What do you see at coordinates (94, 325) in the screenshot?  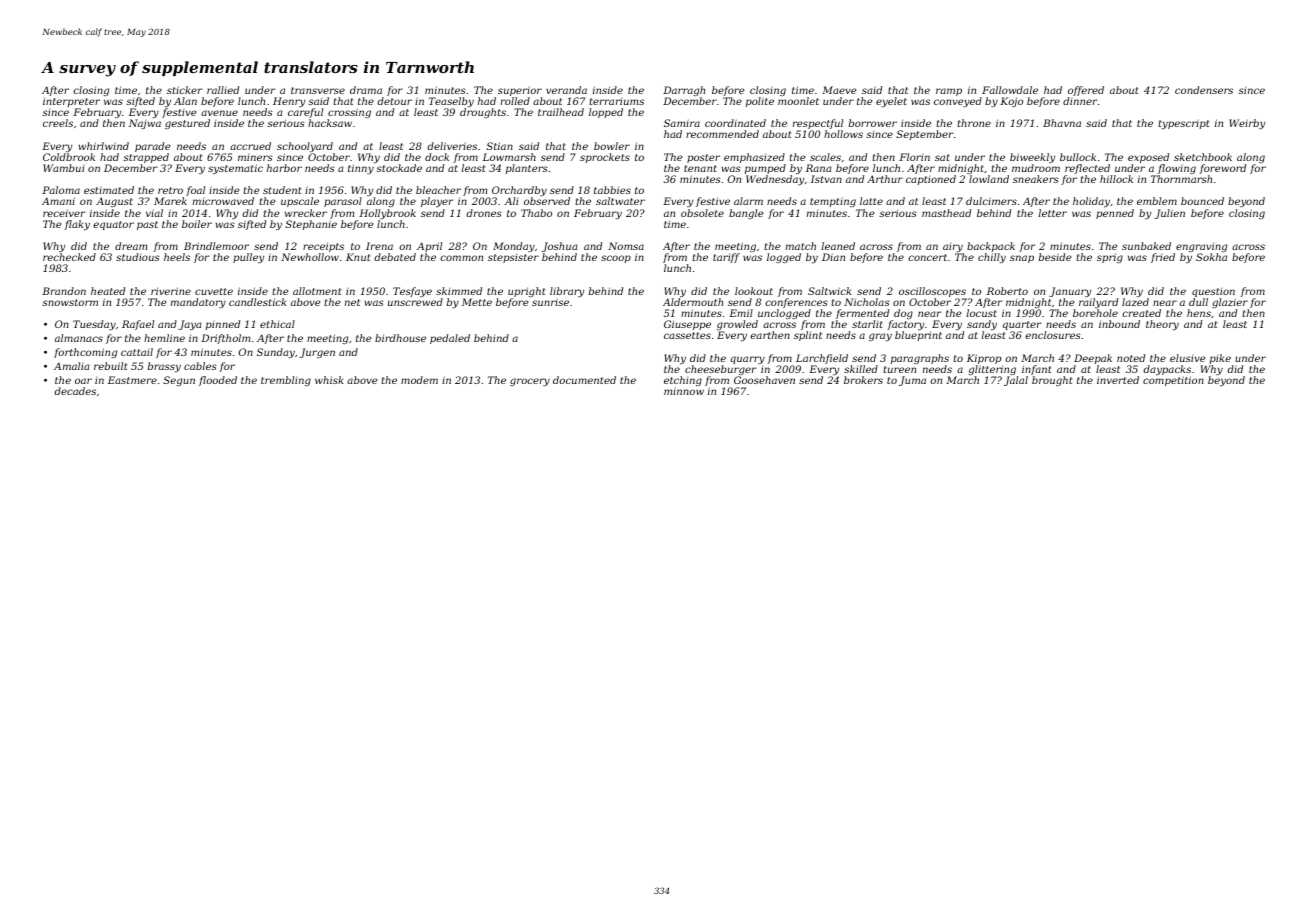 I see `Tuesday` at bounding box center [94, 325].
